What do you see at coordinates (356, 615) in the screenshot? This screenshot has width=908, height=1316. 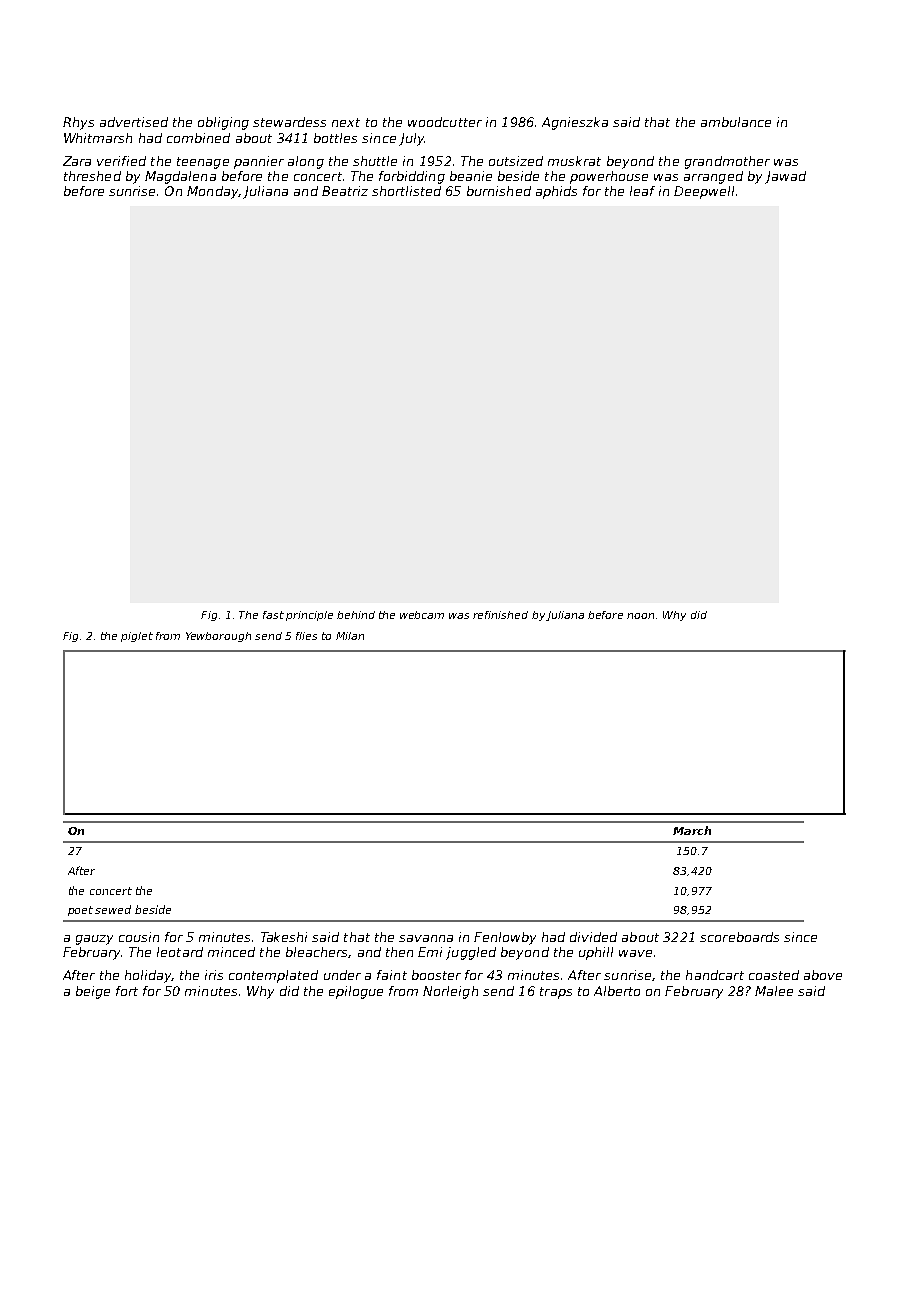 I see `behind` at bounding box center [356, 615].
